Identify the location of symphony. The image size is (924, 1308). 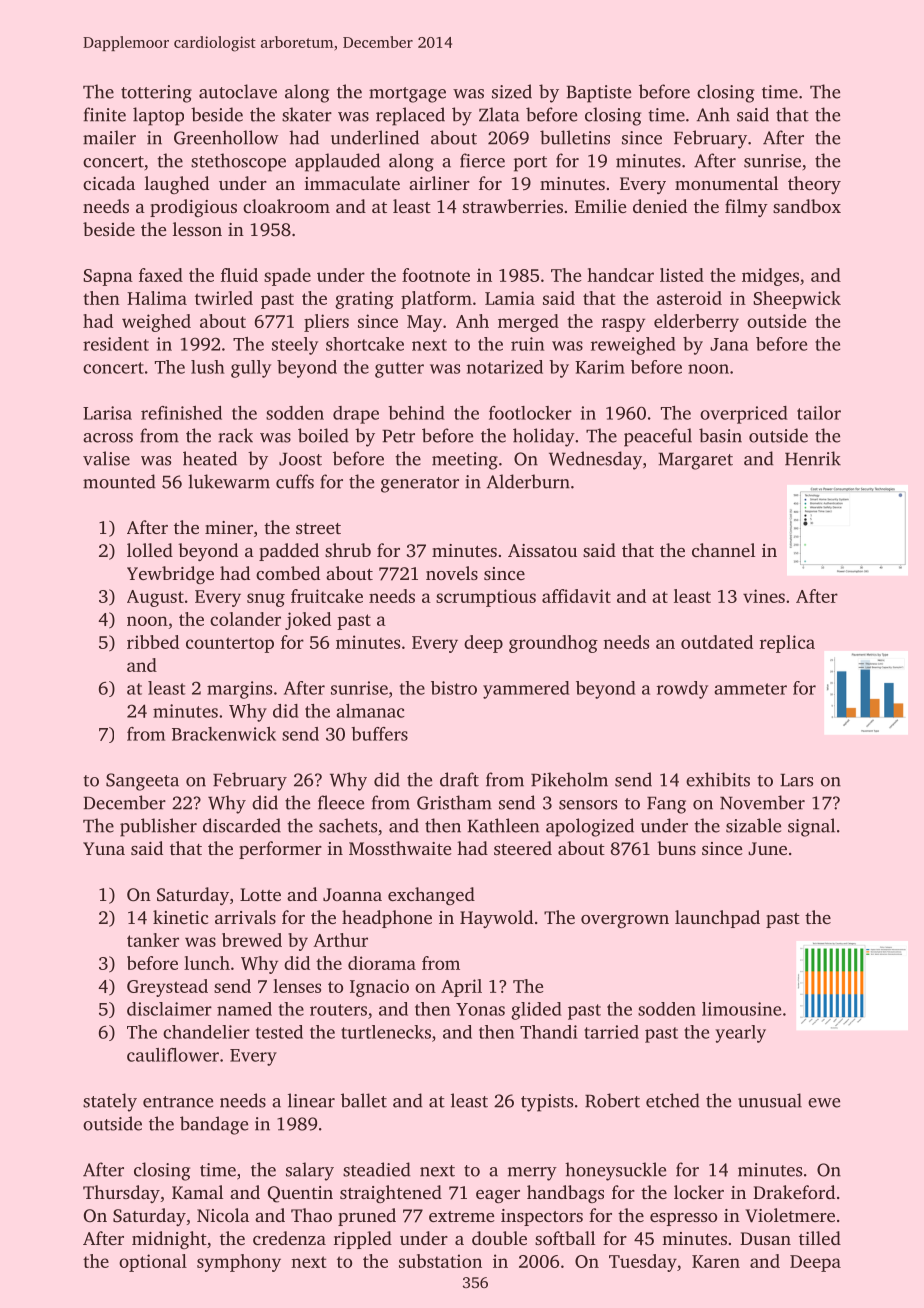
(239, 1263).
